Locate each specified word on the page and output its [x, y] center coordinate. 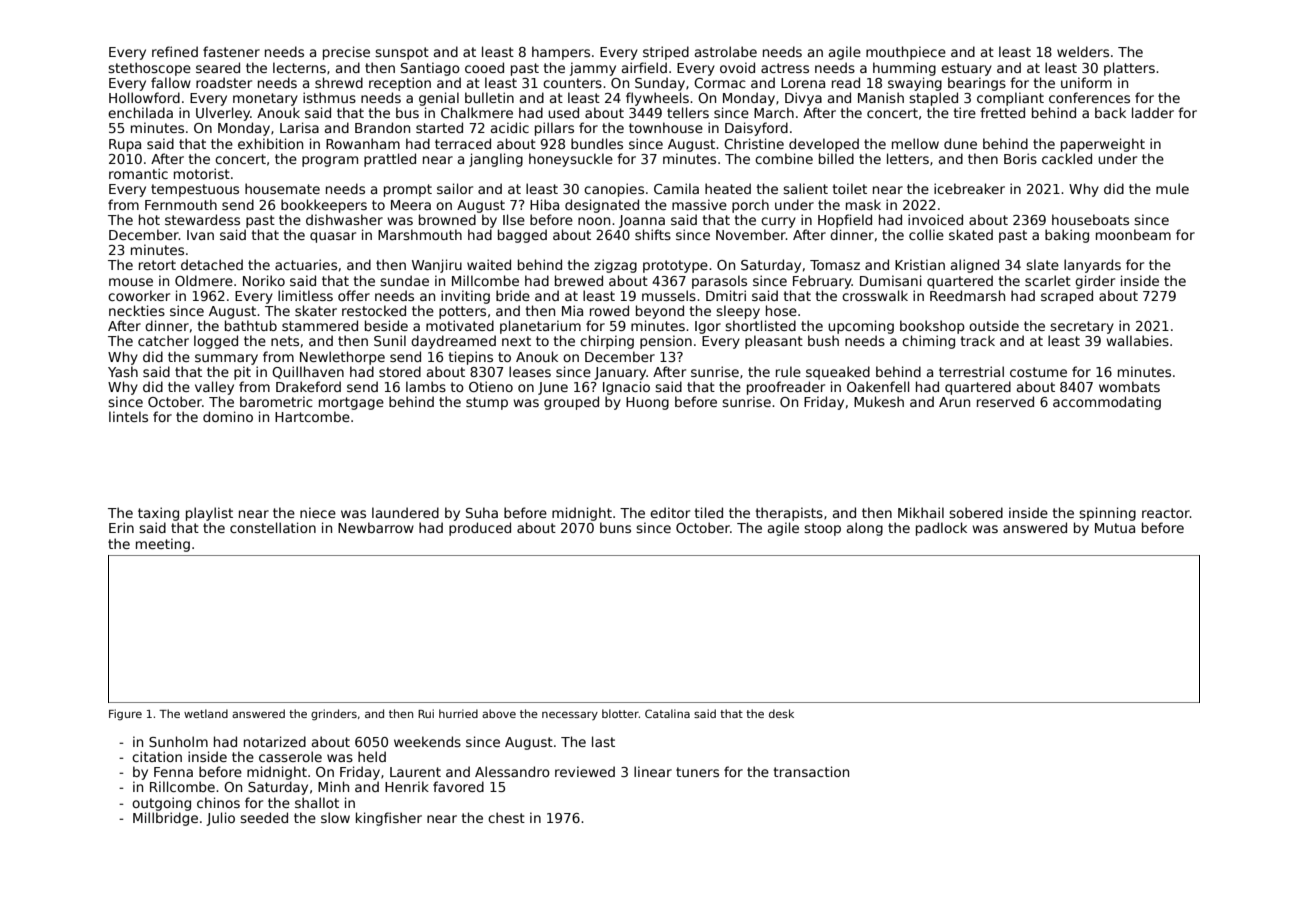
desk [781, 713]
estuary [966, 69]
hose [781, 310]
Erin [121, 527]
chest [506, 817]
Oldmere [204, 280]
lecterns [299, 67]
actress [785, 68]
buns [615, 527]
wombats [1129, 386]
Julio [220, 819]
